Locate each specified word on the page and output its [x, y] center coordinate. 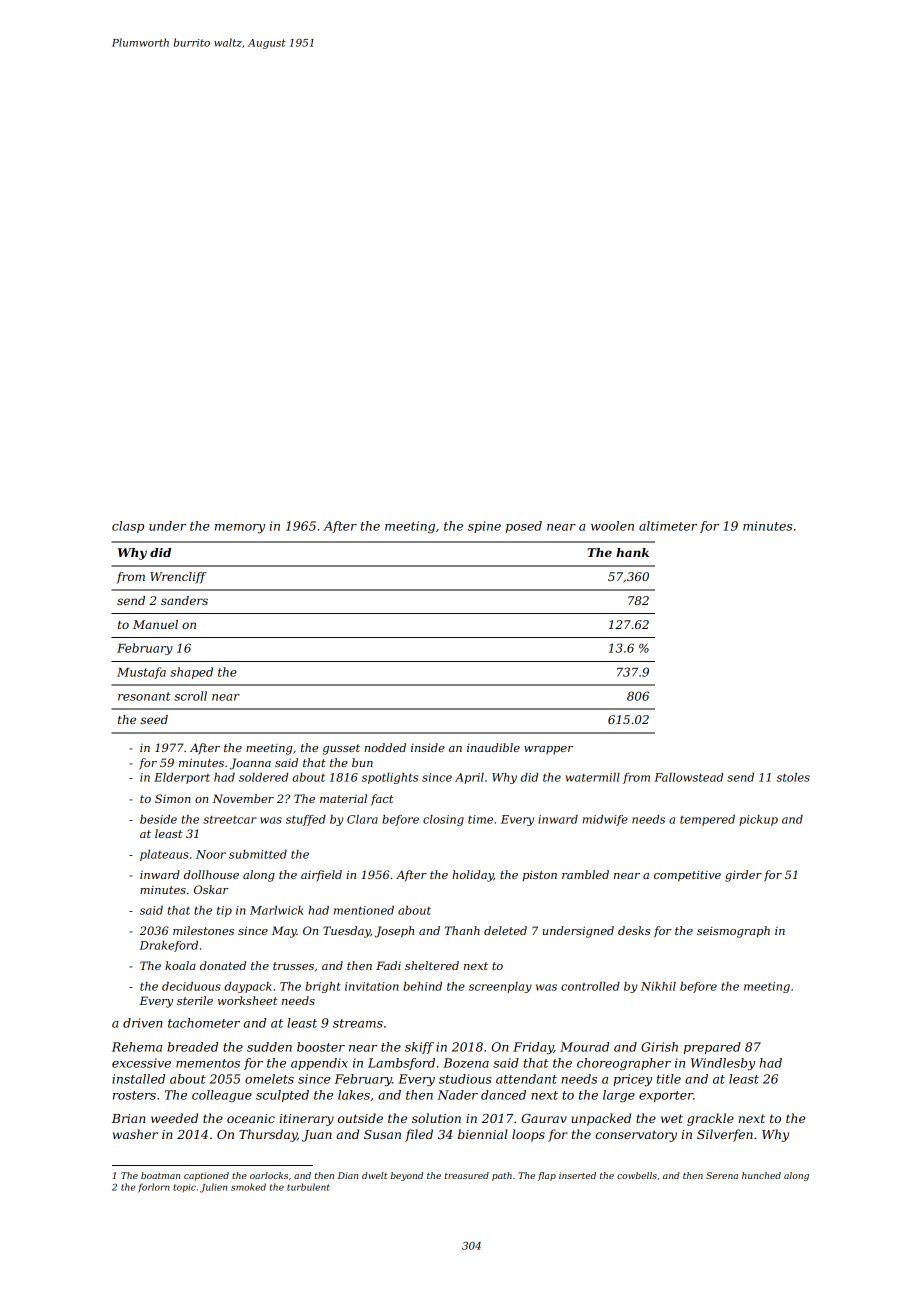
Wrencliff [178, 578]
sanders [184, 600]
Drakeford [169, 946]
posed [524, 527]
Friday [533, 1048]
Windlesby [723, 1064]
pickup [758, 820]
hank [632, 552]
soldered [263, 777]
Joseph [394, 932]
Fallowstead [688, 777]
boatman [160, 1175]
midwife [605, 820]
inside [428, 747]
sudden [269, 1047]
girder [743, 876]
